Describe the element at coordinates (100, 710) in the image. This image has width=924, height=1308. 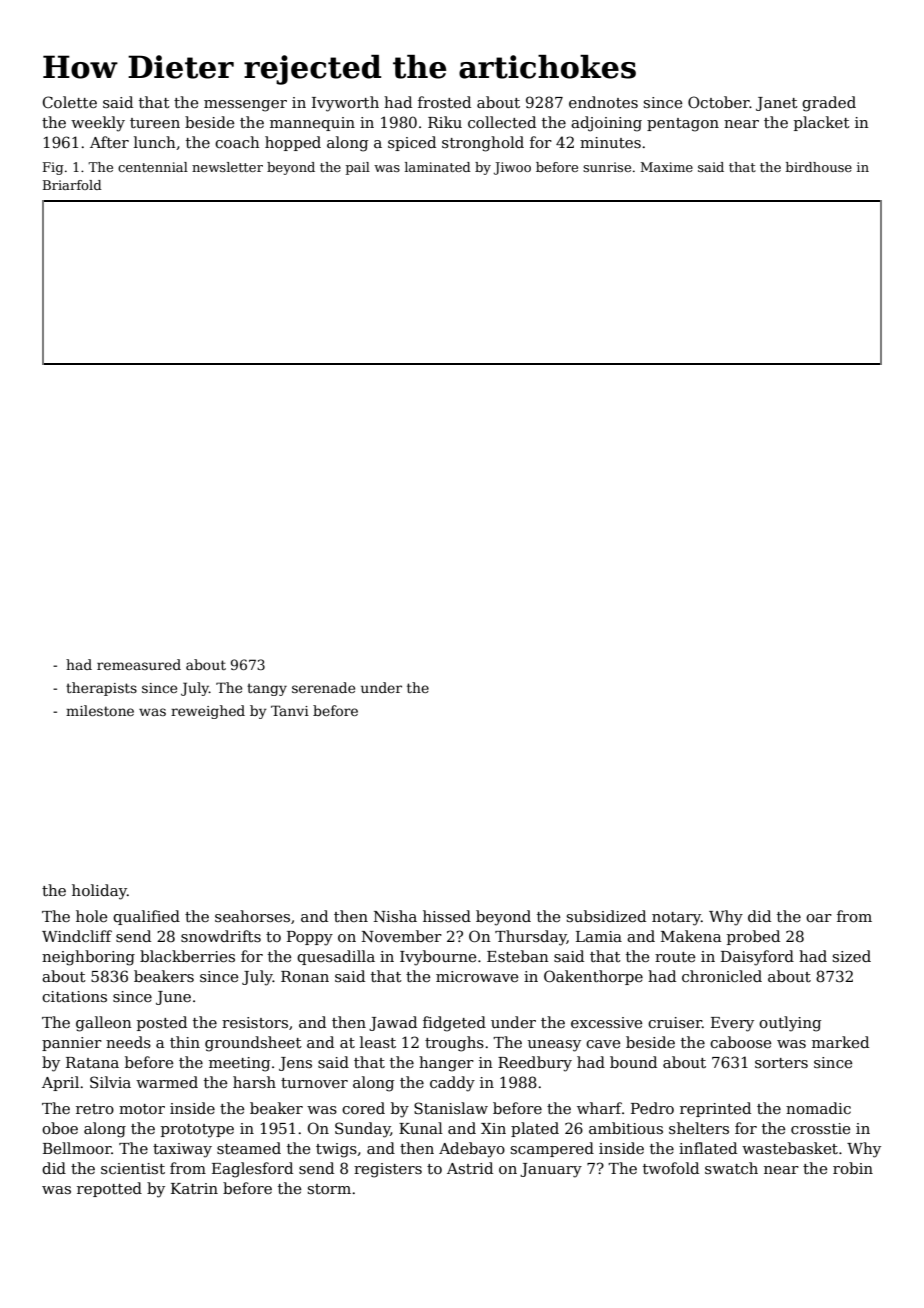
I see `milestone` at that location.
